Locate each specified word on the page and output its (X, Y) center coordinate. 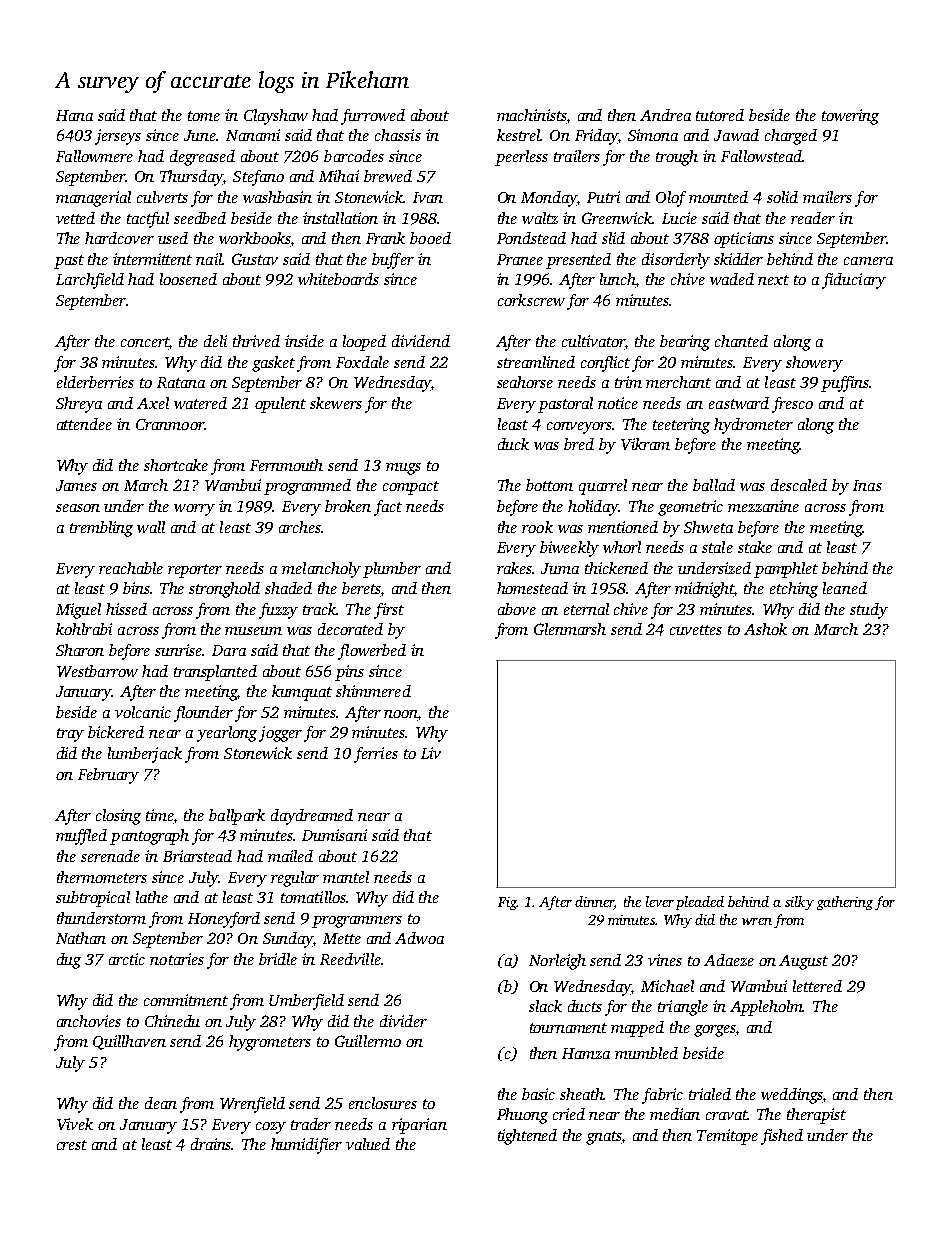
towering (850, 117)
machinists (532, 115)
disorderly (676, 261)
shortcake (176, 465)
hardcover (119, 238)
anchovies (89, 1021)
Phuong (522, 1116)
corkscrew (531, 300)
